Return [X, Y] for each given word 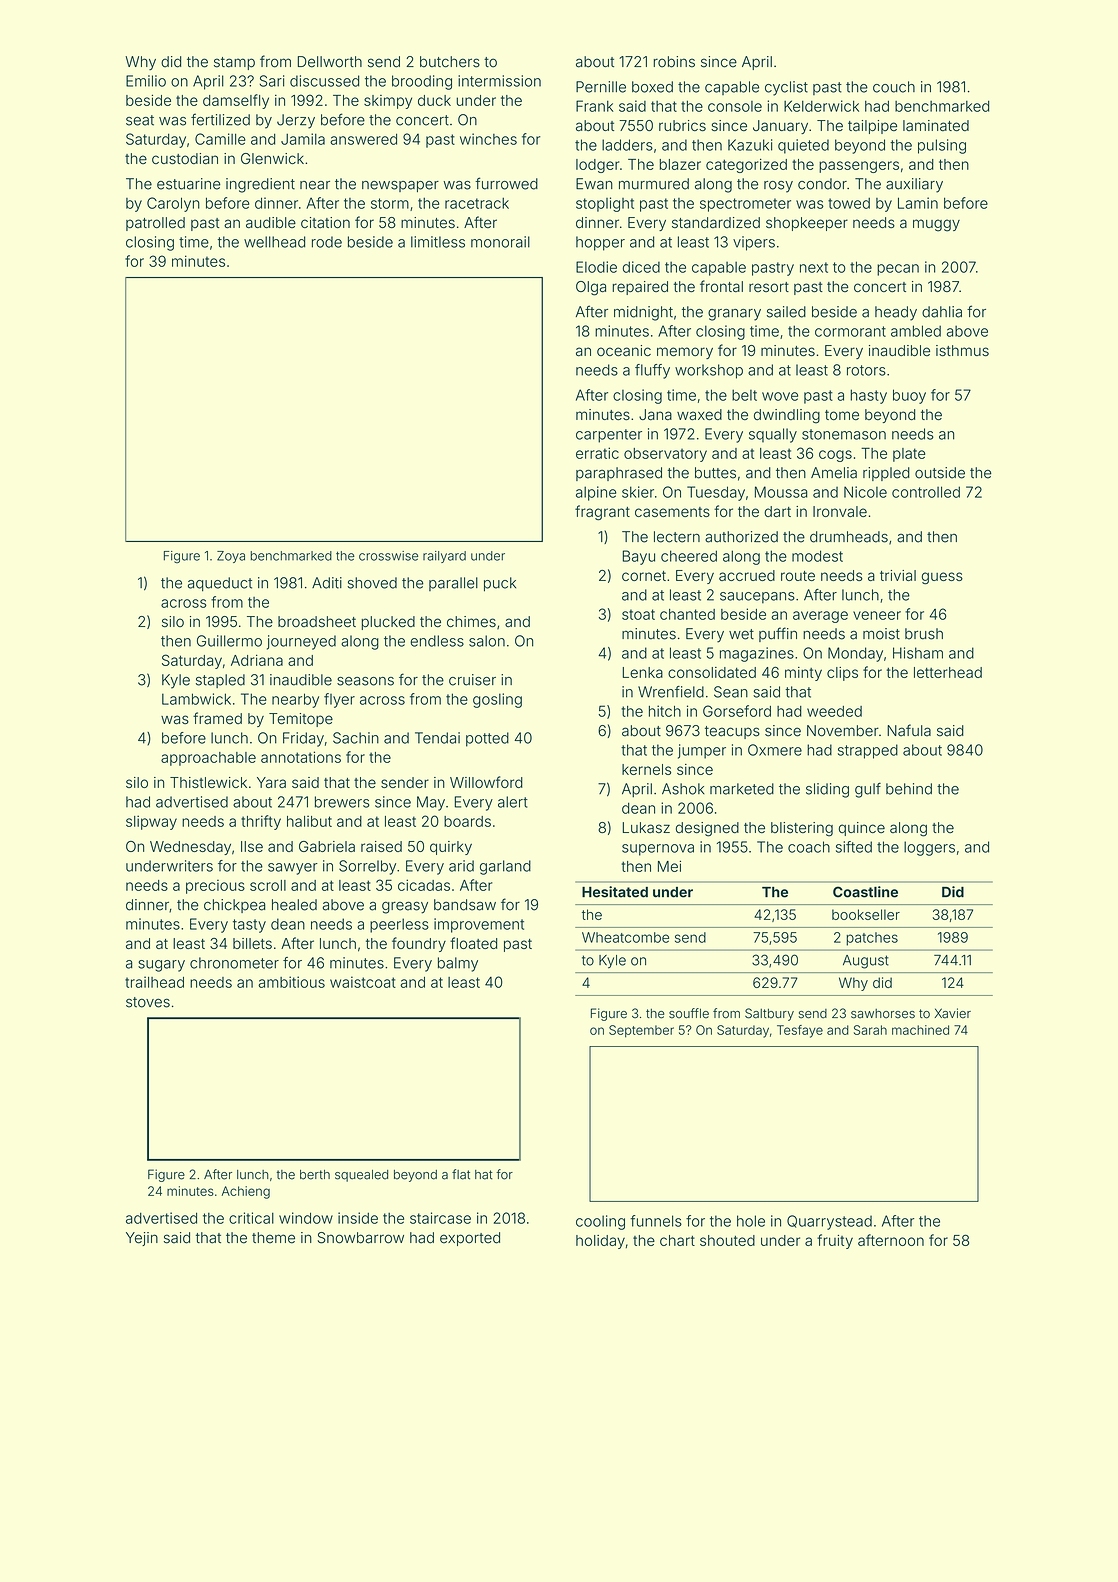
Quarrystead [829, 1222]
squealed [361, 1176]
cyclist [786, 88]
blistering [802, 829]
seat [140, 120]
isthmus [962, 351]
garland [505, 867]
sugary [161, 966]
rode [327, 242]
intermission [499, 81]
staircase [440, 1218]
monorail [500, 242]
